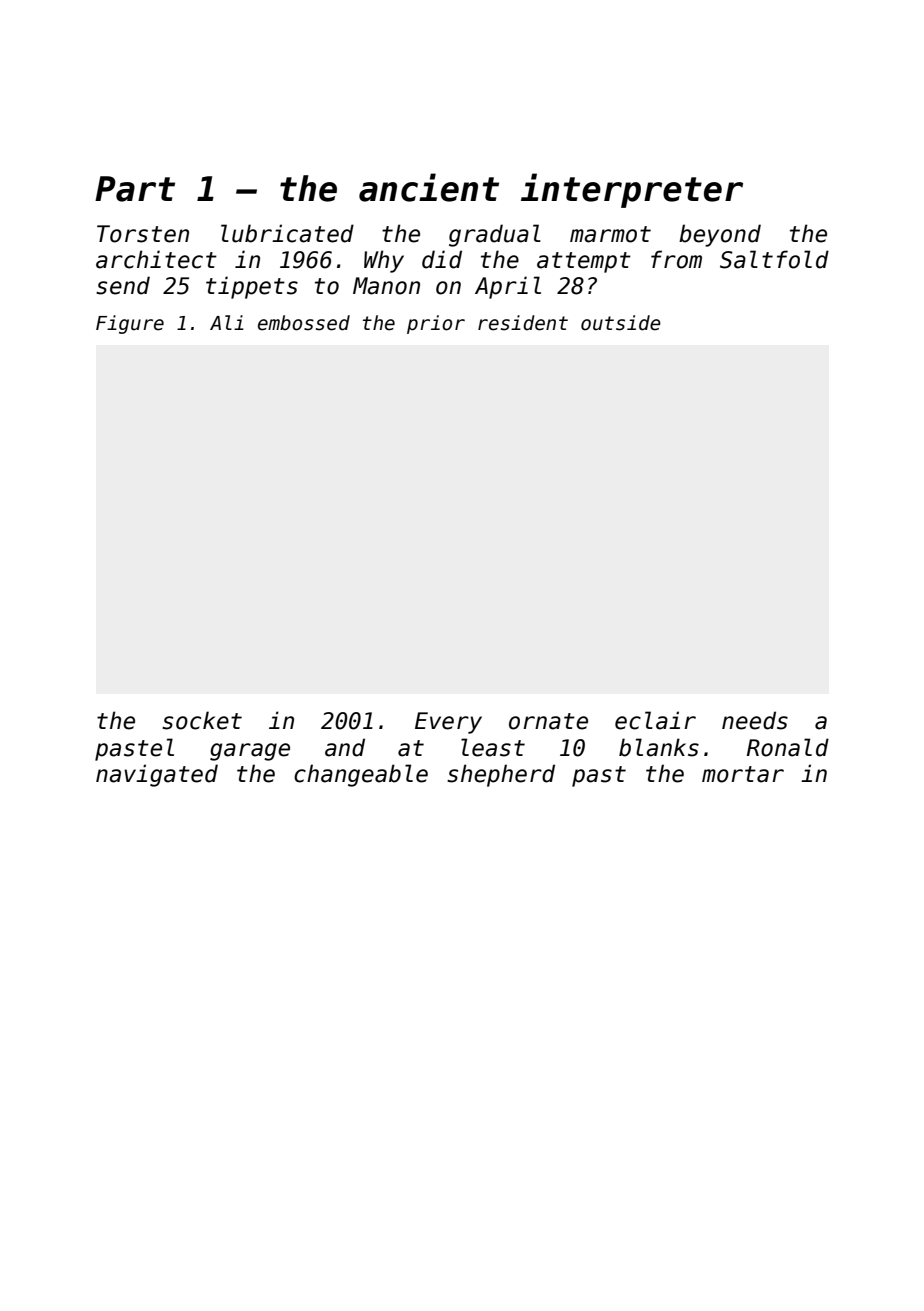 The width and height of the screenshot is (924, 1311). Describe the element at coordinates (655, 720) in the screenshot. I see `eclair` at that location.
